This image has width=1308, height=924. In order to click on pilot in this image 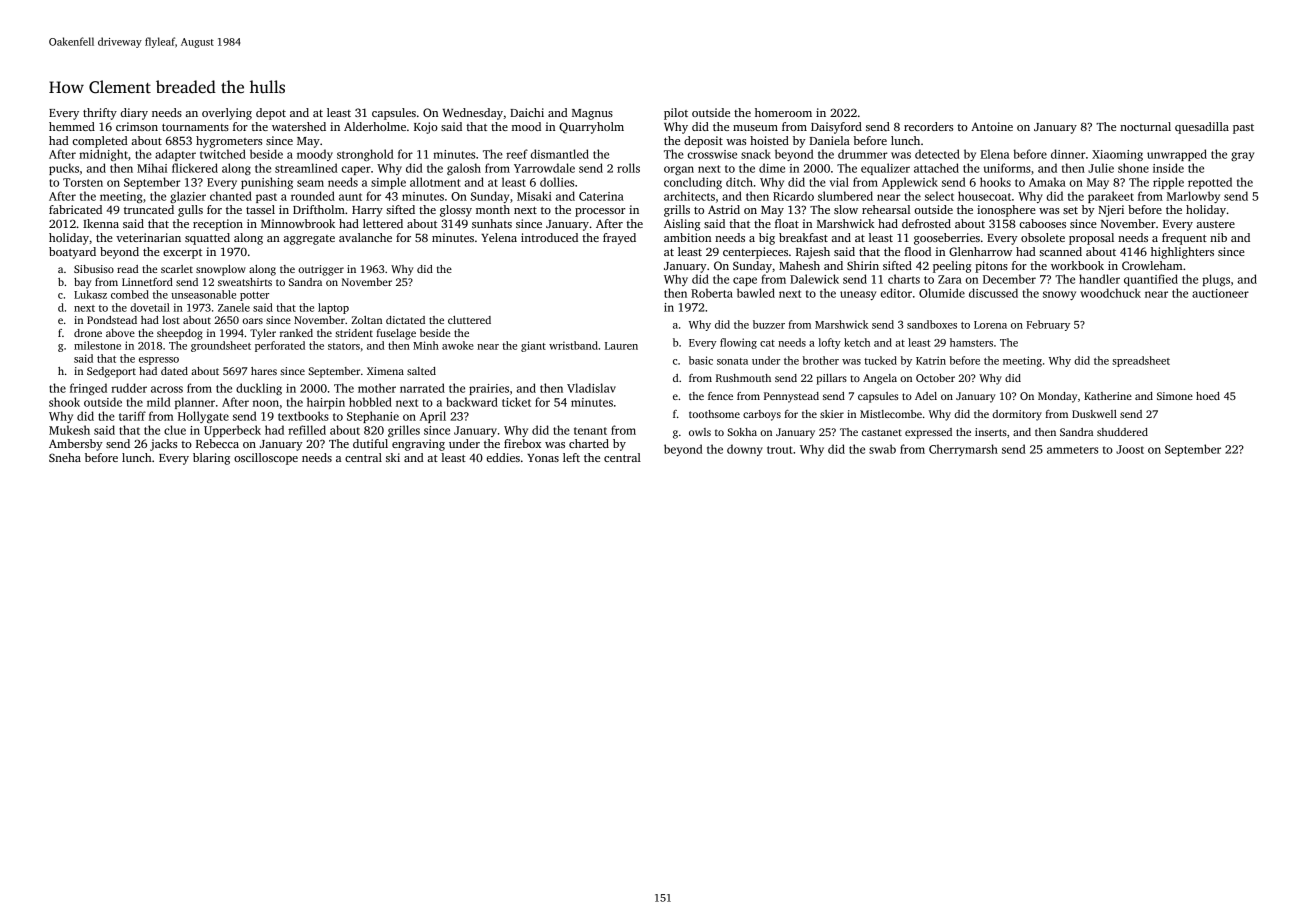, I will do `click(676, 114)`.
